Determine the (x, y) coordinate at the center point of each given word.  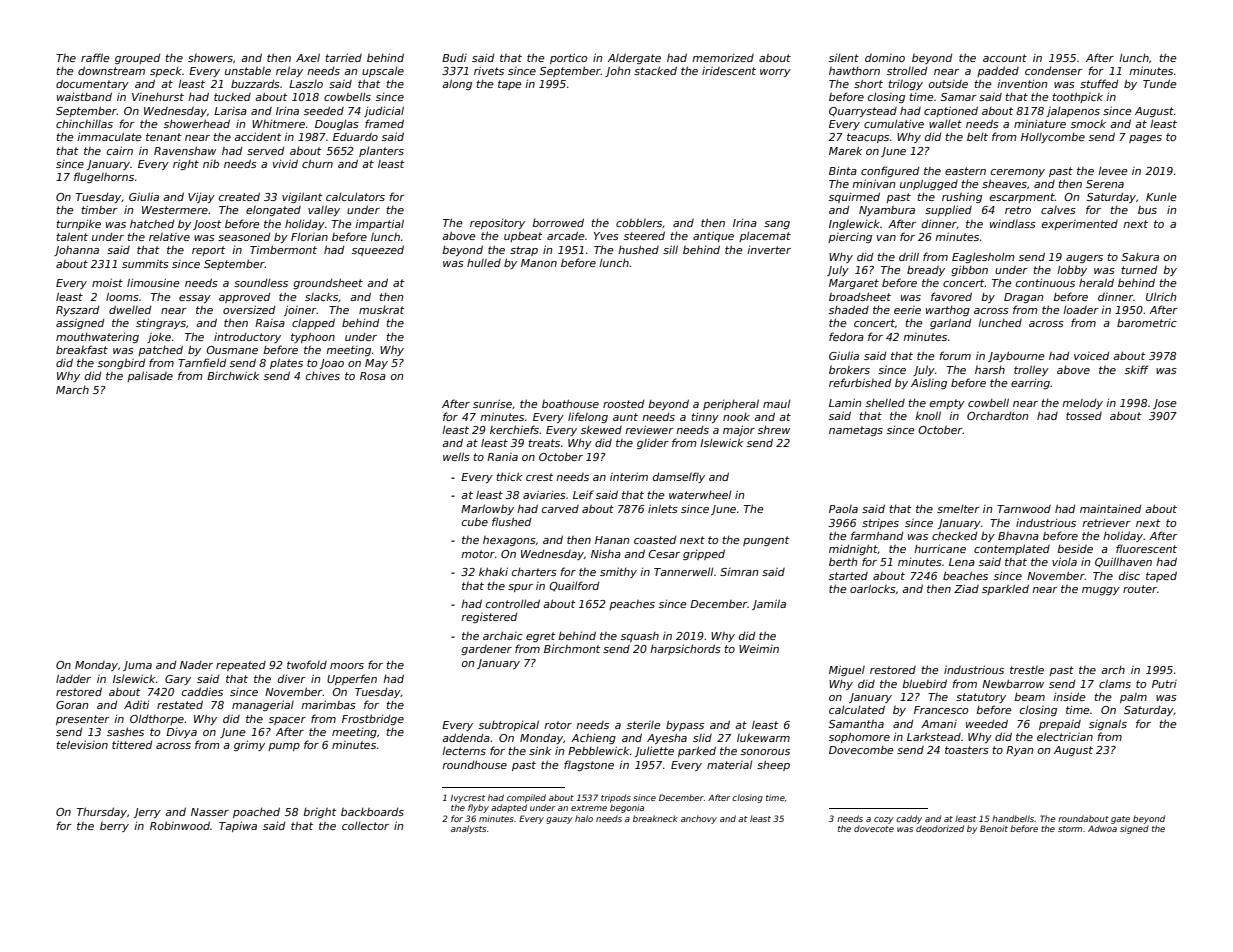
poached (256, 812)
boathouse (570, 403)
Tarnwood (1024, 509)
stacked (655, 70)
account (1005, 58)
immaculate (109, 136)
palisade (150, 376)
